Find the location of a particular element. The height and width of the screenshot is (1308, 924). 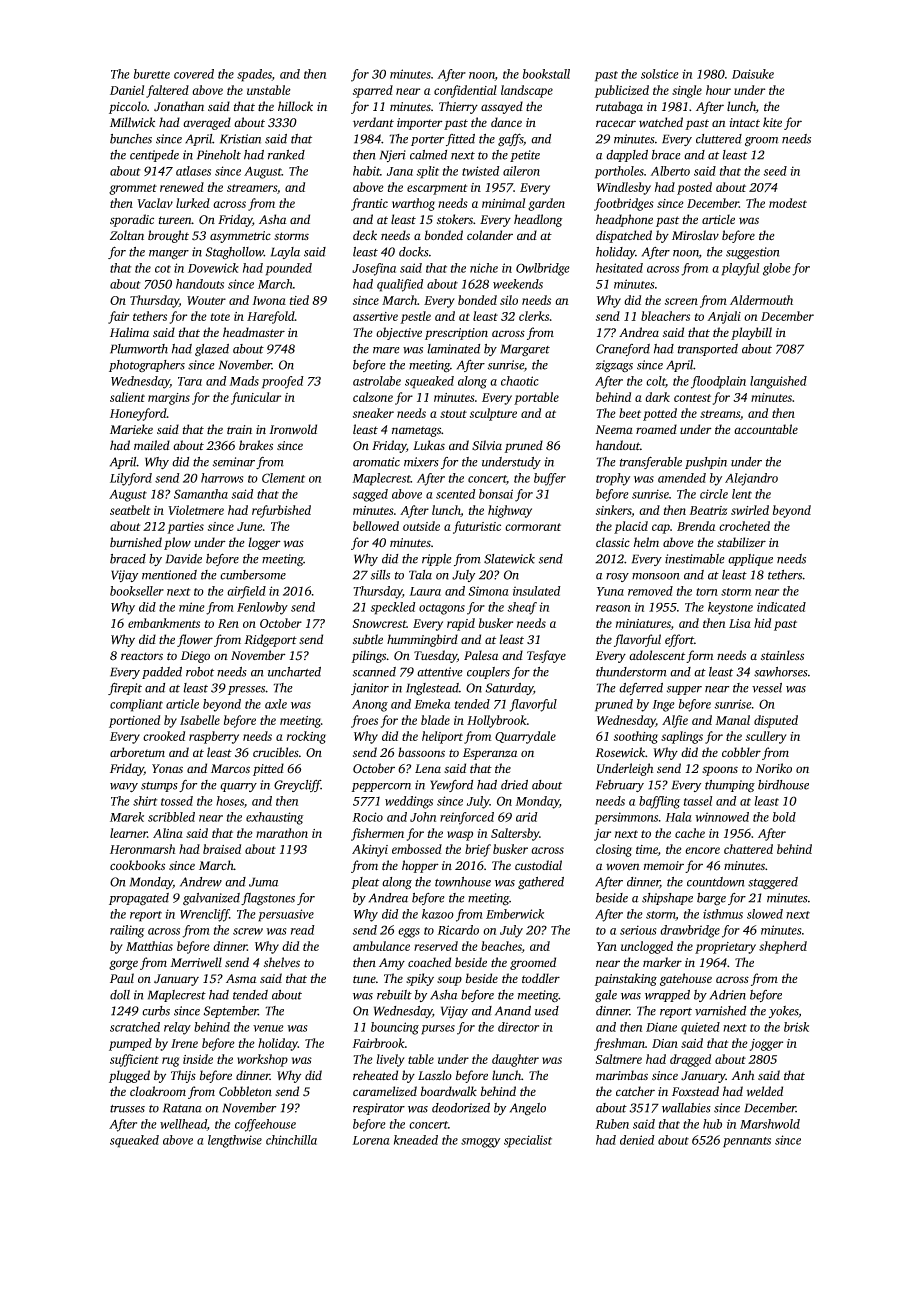

ranked is located at coordinates (286, 154).
